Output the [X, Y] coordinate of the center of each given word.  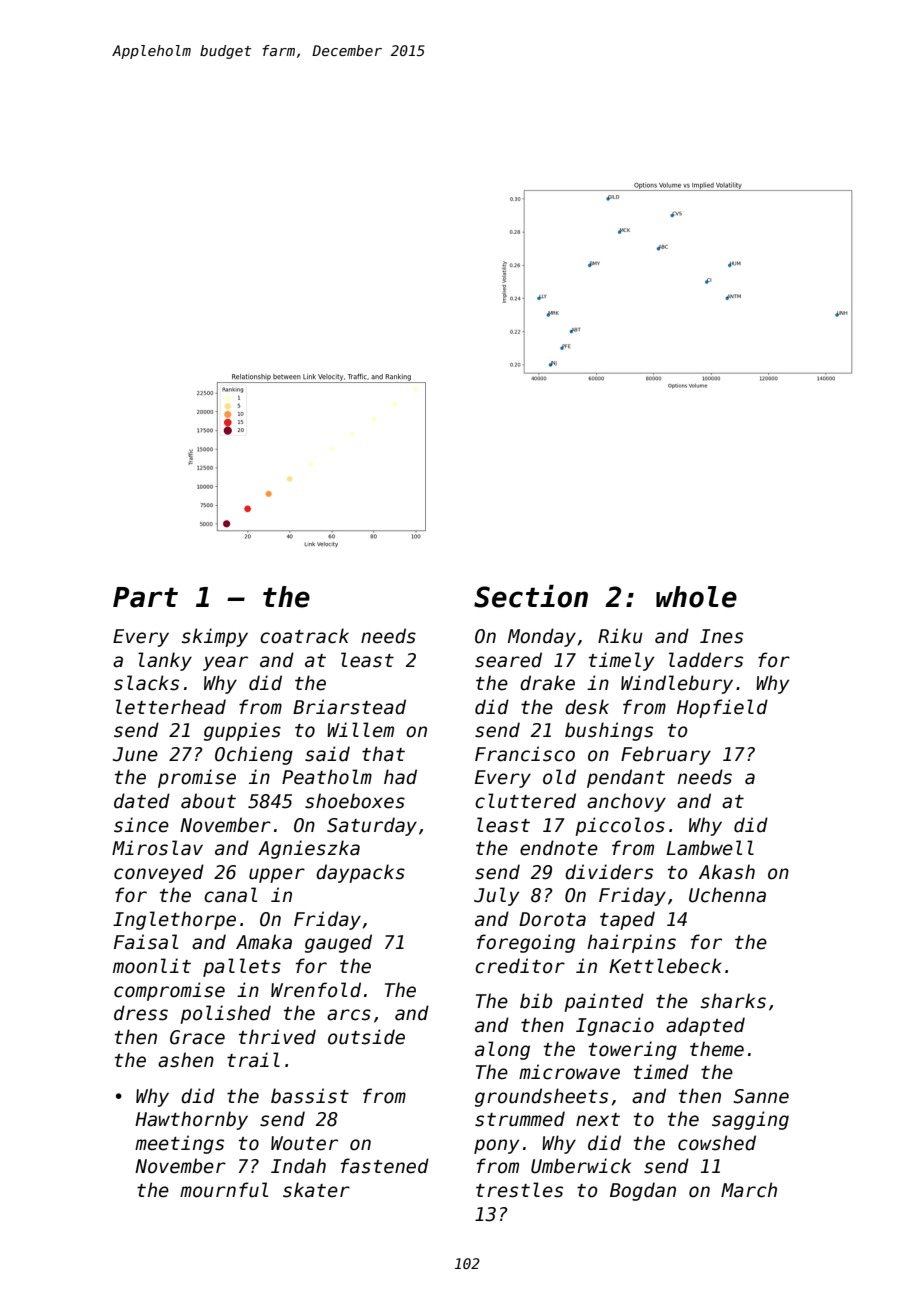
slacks [146, 683]
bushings [609, 731]
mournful [224, 1190]
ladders [706, 660]
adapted [705, 1026]
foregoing [526, 943]
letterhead [171, 707]
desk [587, 707]
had [400, 777]
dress [141, 1013]
